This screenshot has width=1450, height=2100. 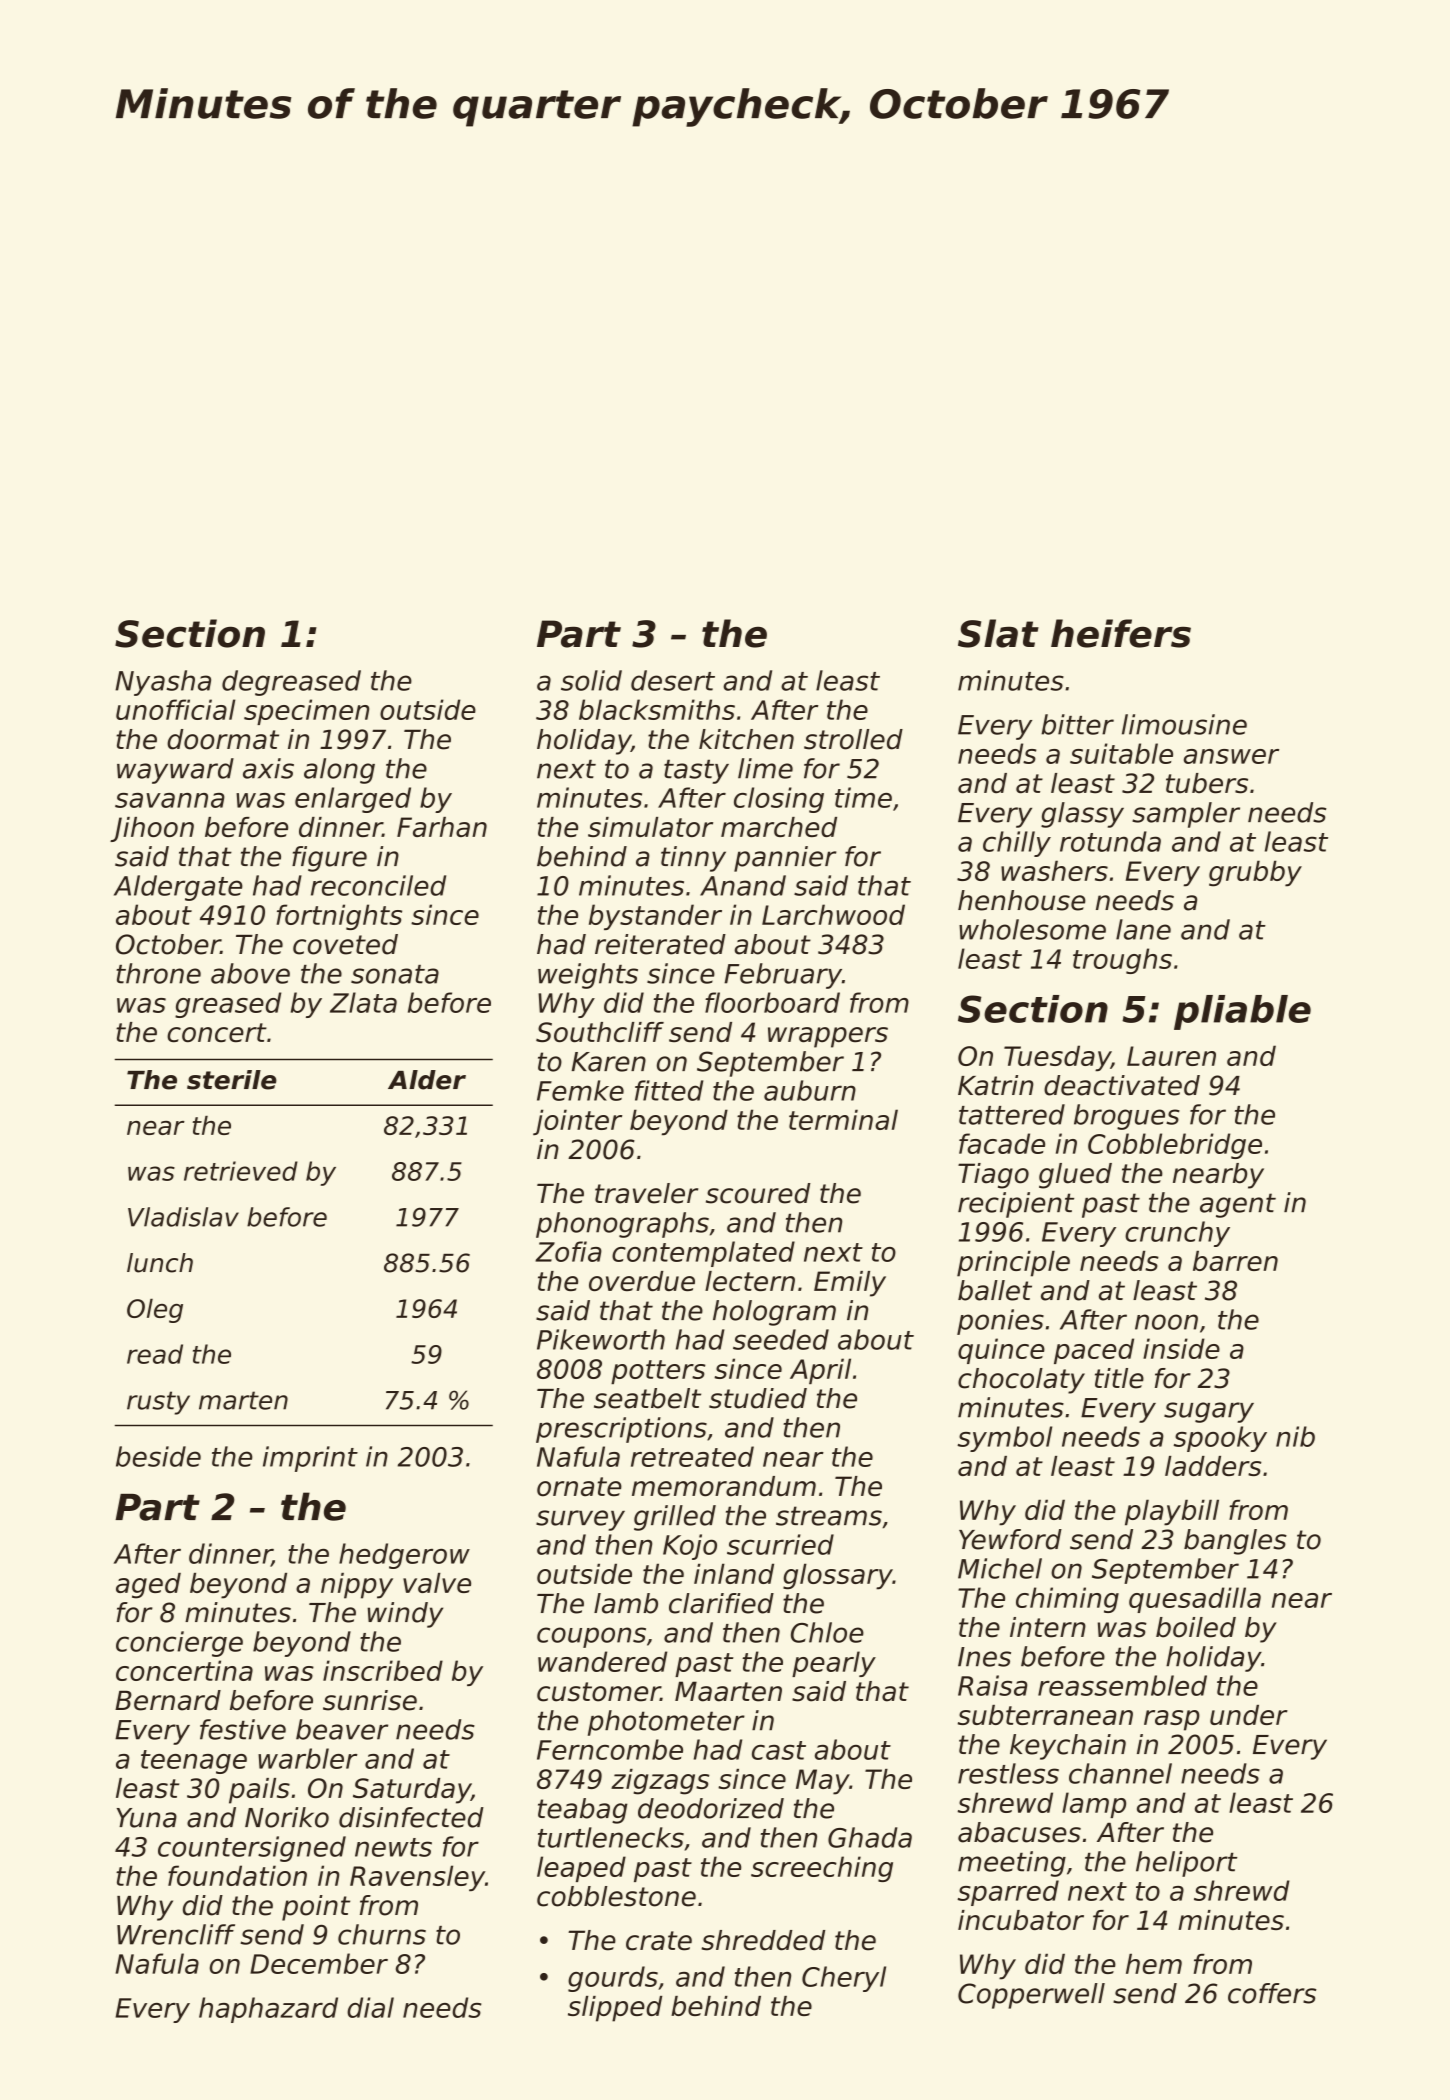 What do you see at coordinates (1255, 873) in the screenshot?
I see `grubby` at bounding box center [1255, 873].
